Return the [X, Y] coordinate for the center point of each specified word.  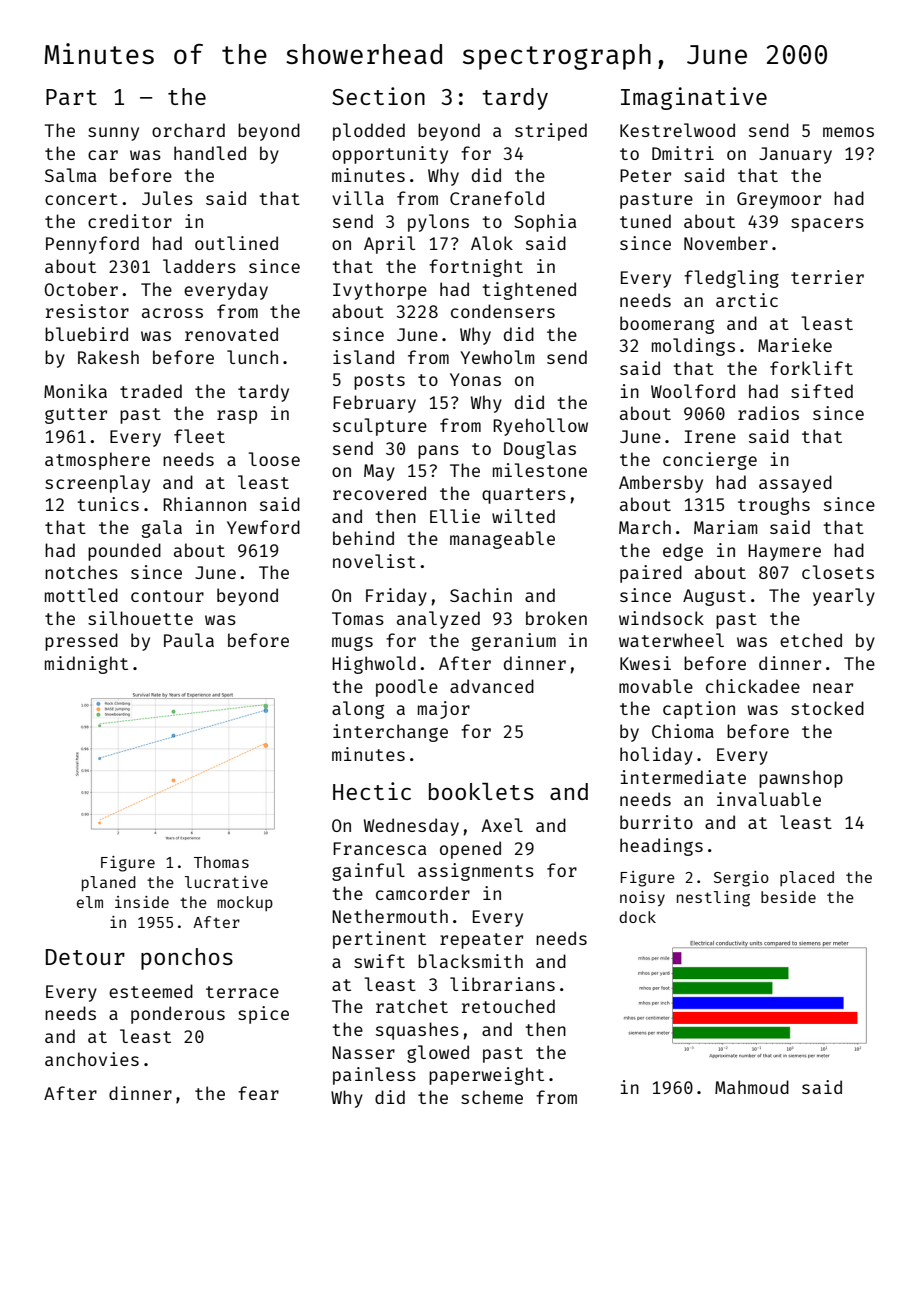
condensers [503, 311]
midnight [86, 665]
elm [90, 902]
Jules [167, 198]
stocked [827, 708]
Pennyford [92, 245]
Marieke [795, 345]
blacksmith [470, 961]
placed [807, 878]
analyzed [438, 620]
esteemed [151, 991]
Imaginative [694, 98]
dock [637, 917]
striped [551, 132]
